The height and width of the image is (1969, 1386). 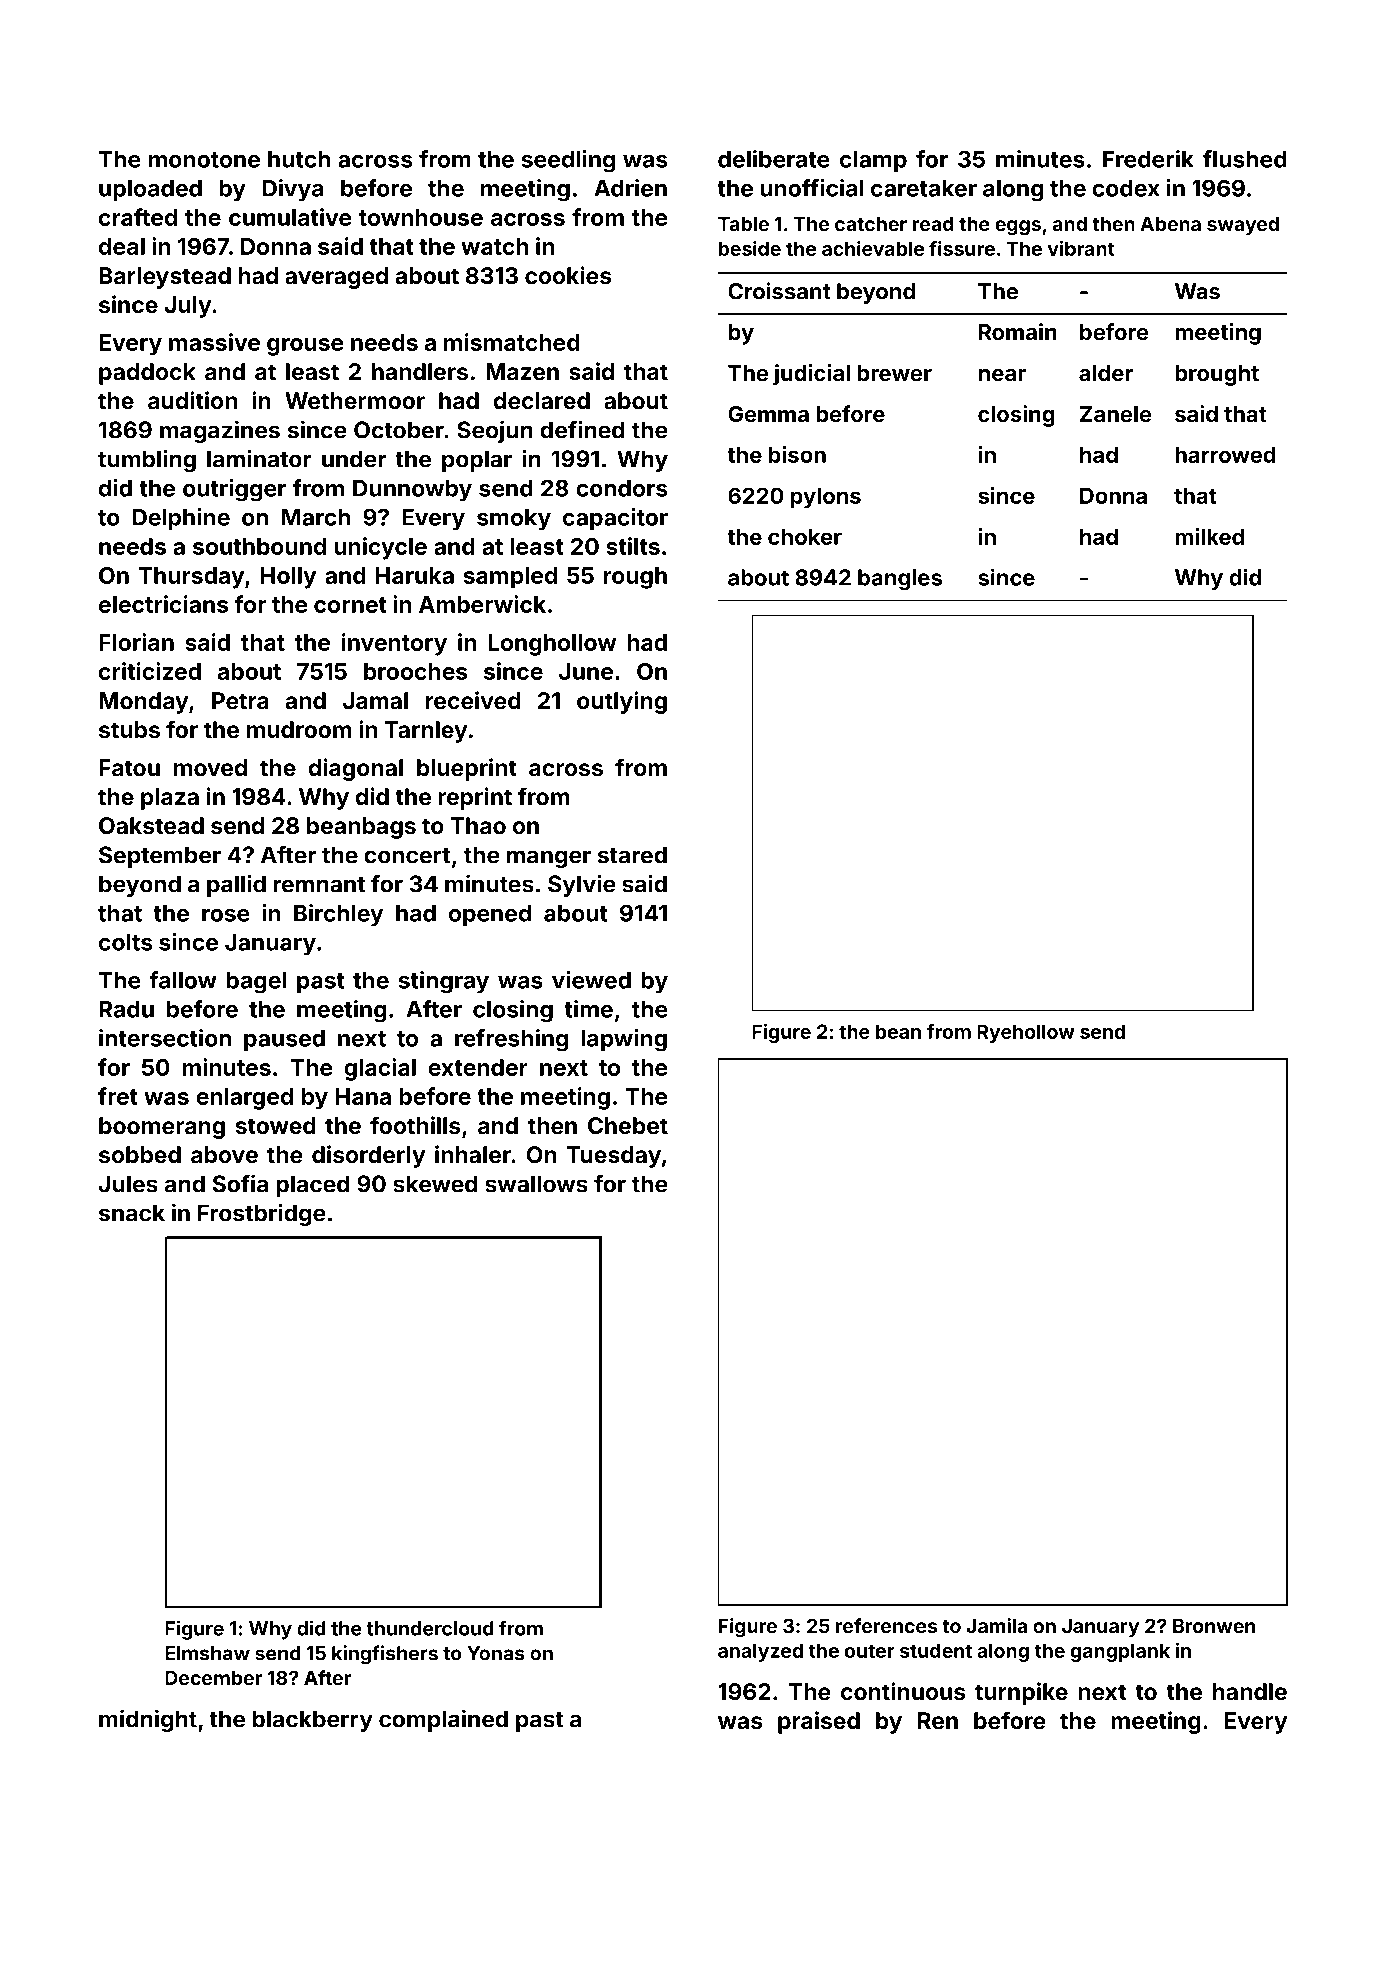 What do you see at coordinates (1126, 188) in the image?
I see `codex` at bounding box center [1126, 188].
